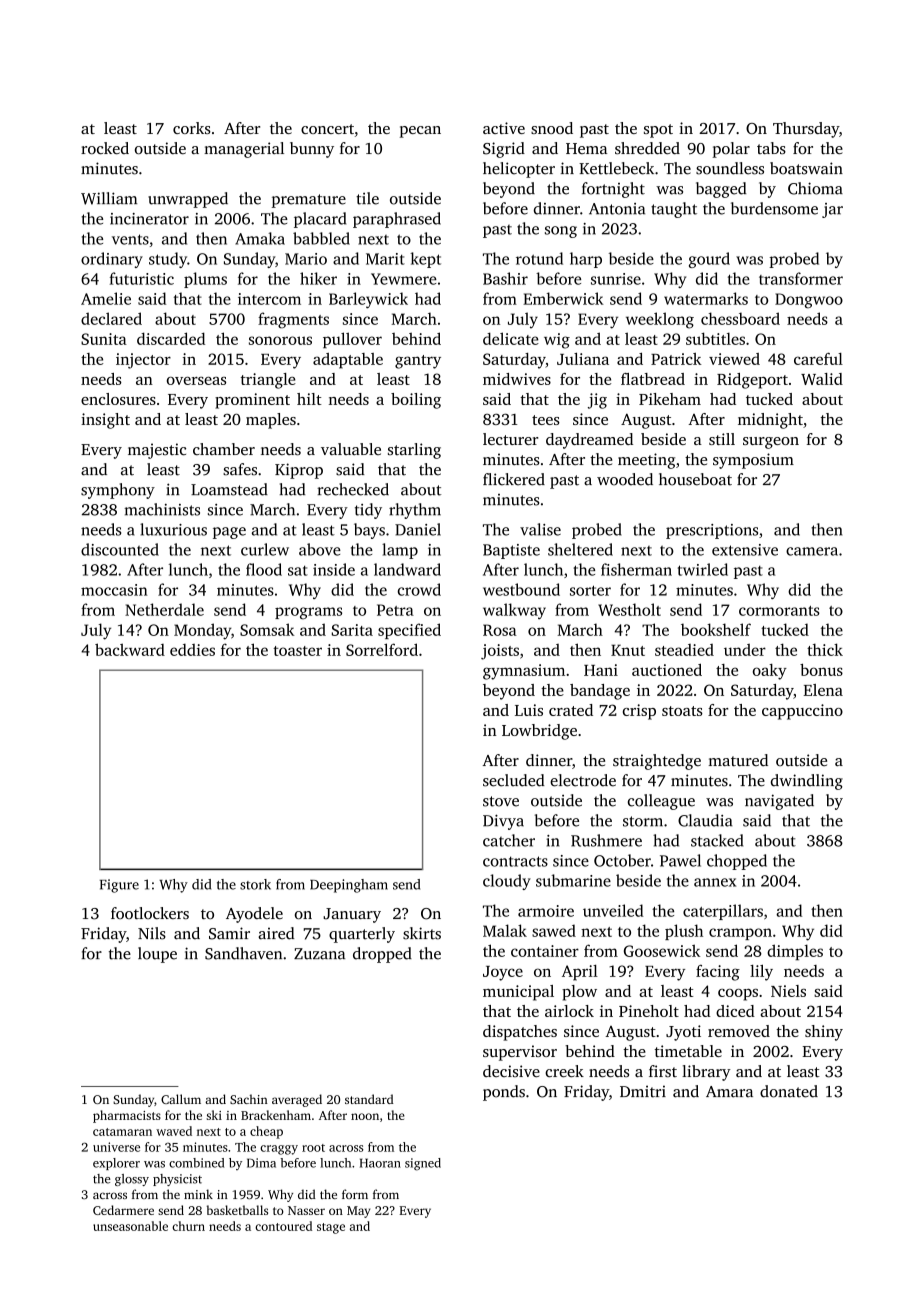 The height and width of the document is (1308, 924). I want to click on burdensome, so click(774, 208).
